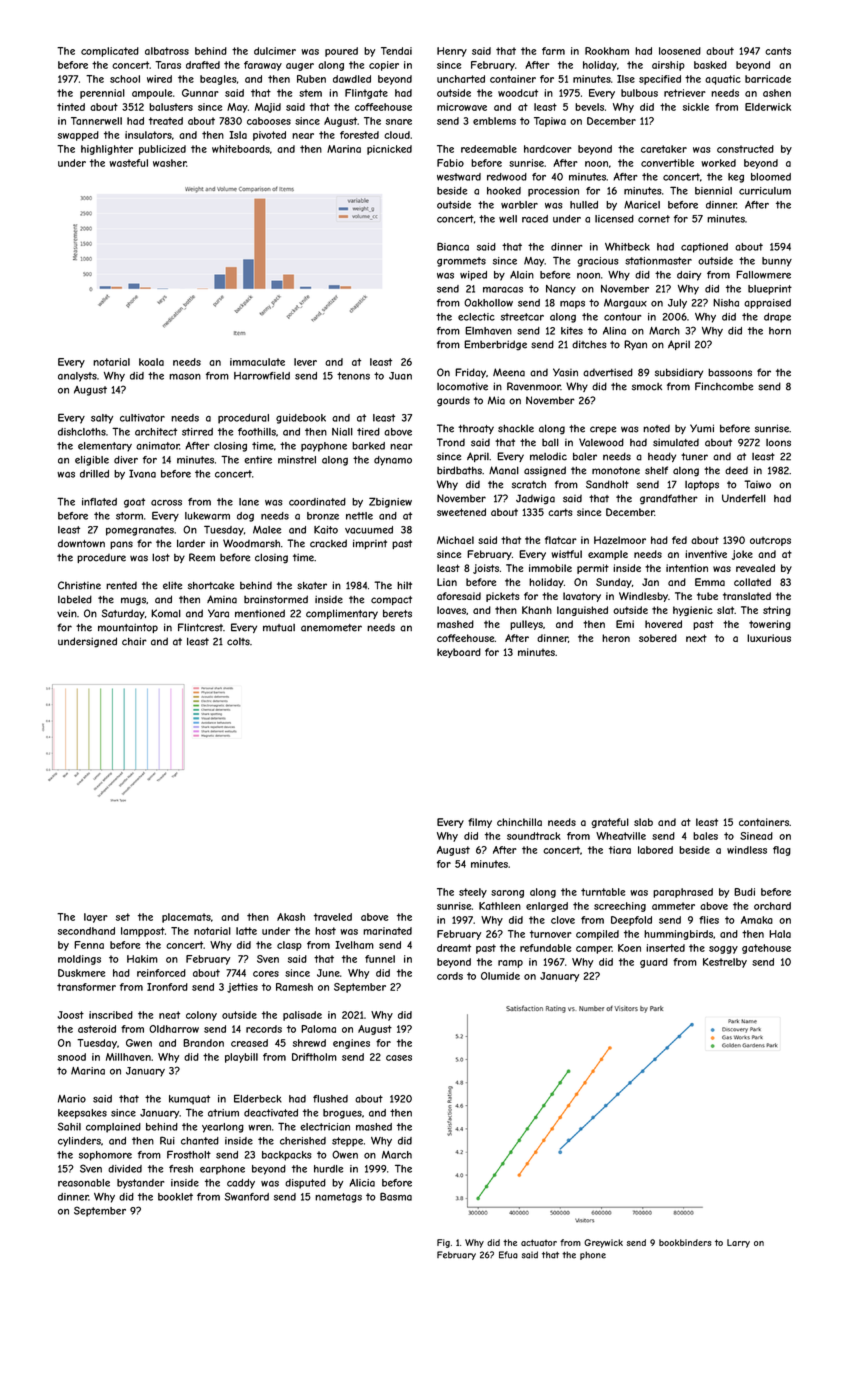 The image size is (849, 1400). I want to click on Taiwo, so click(757, 484).
